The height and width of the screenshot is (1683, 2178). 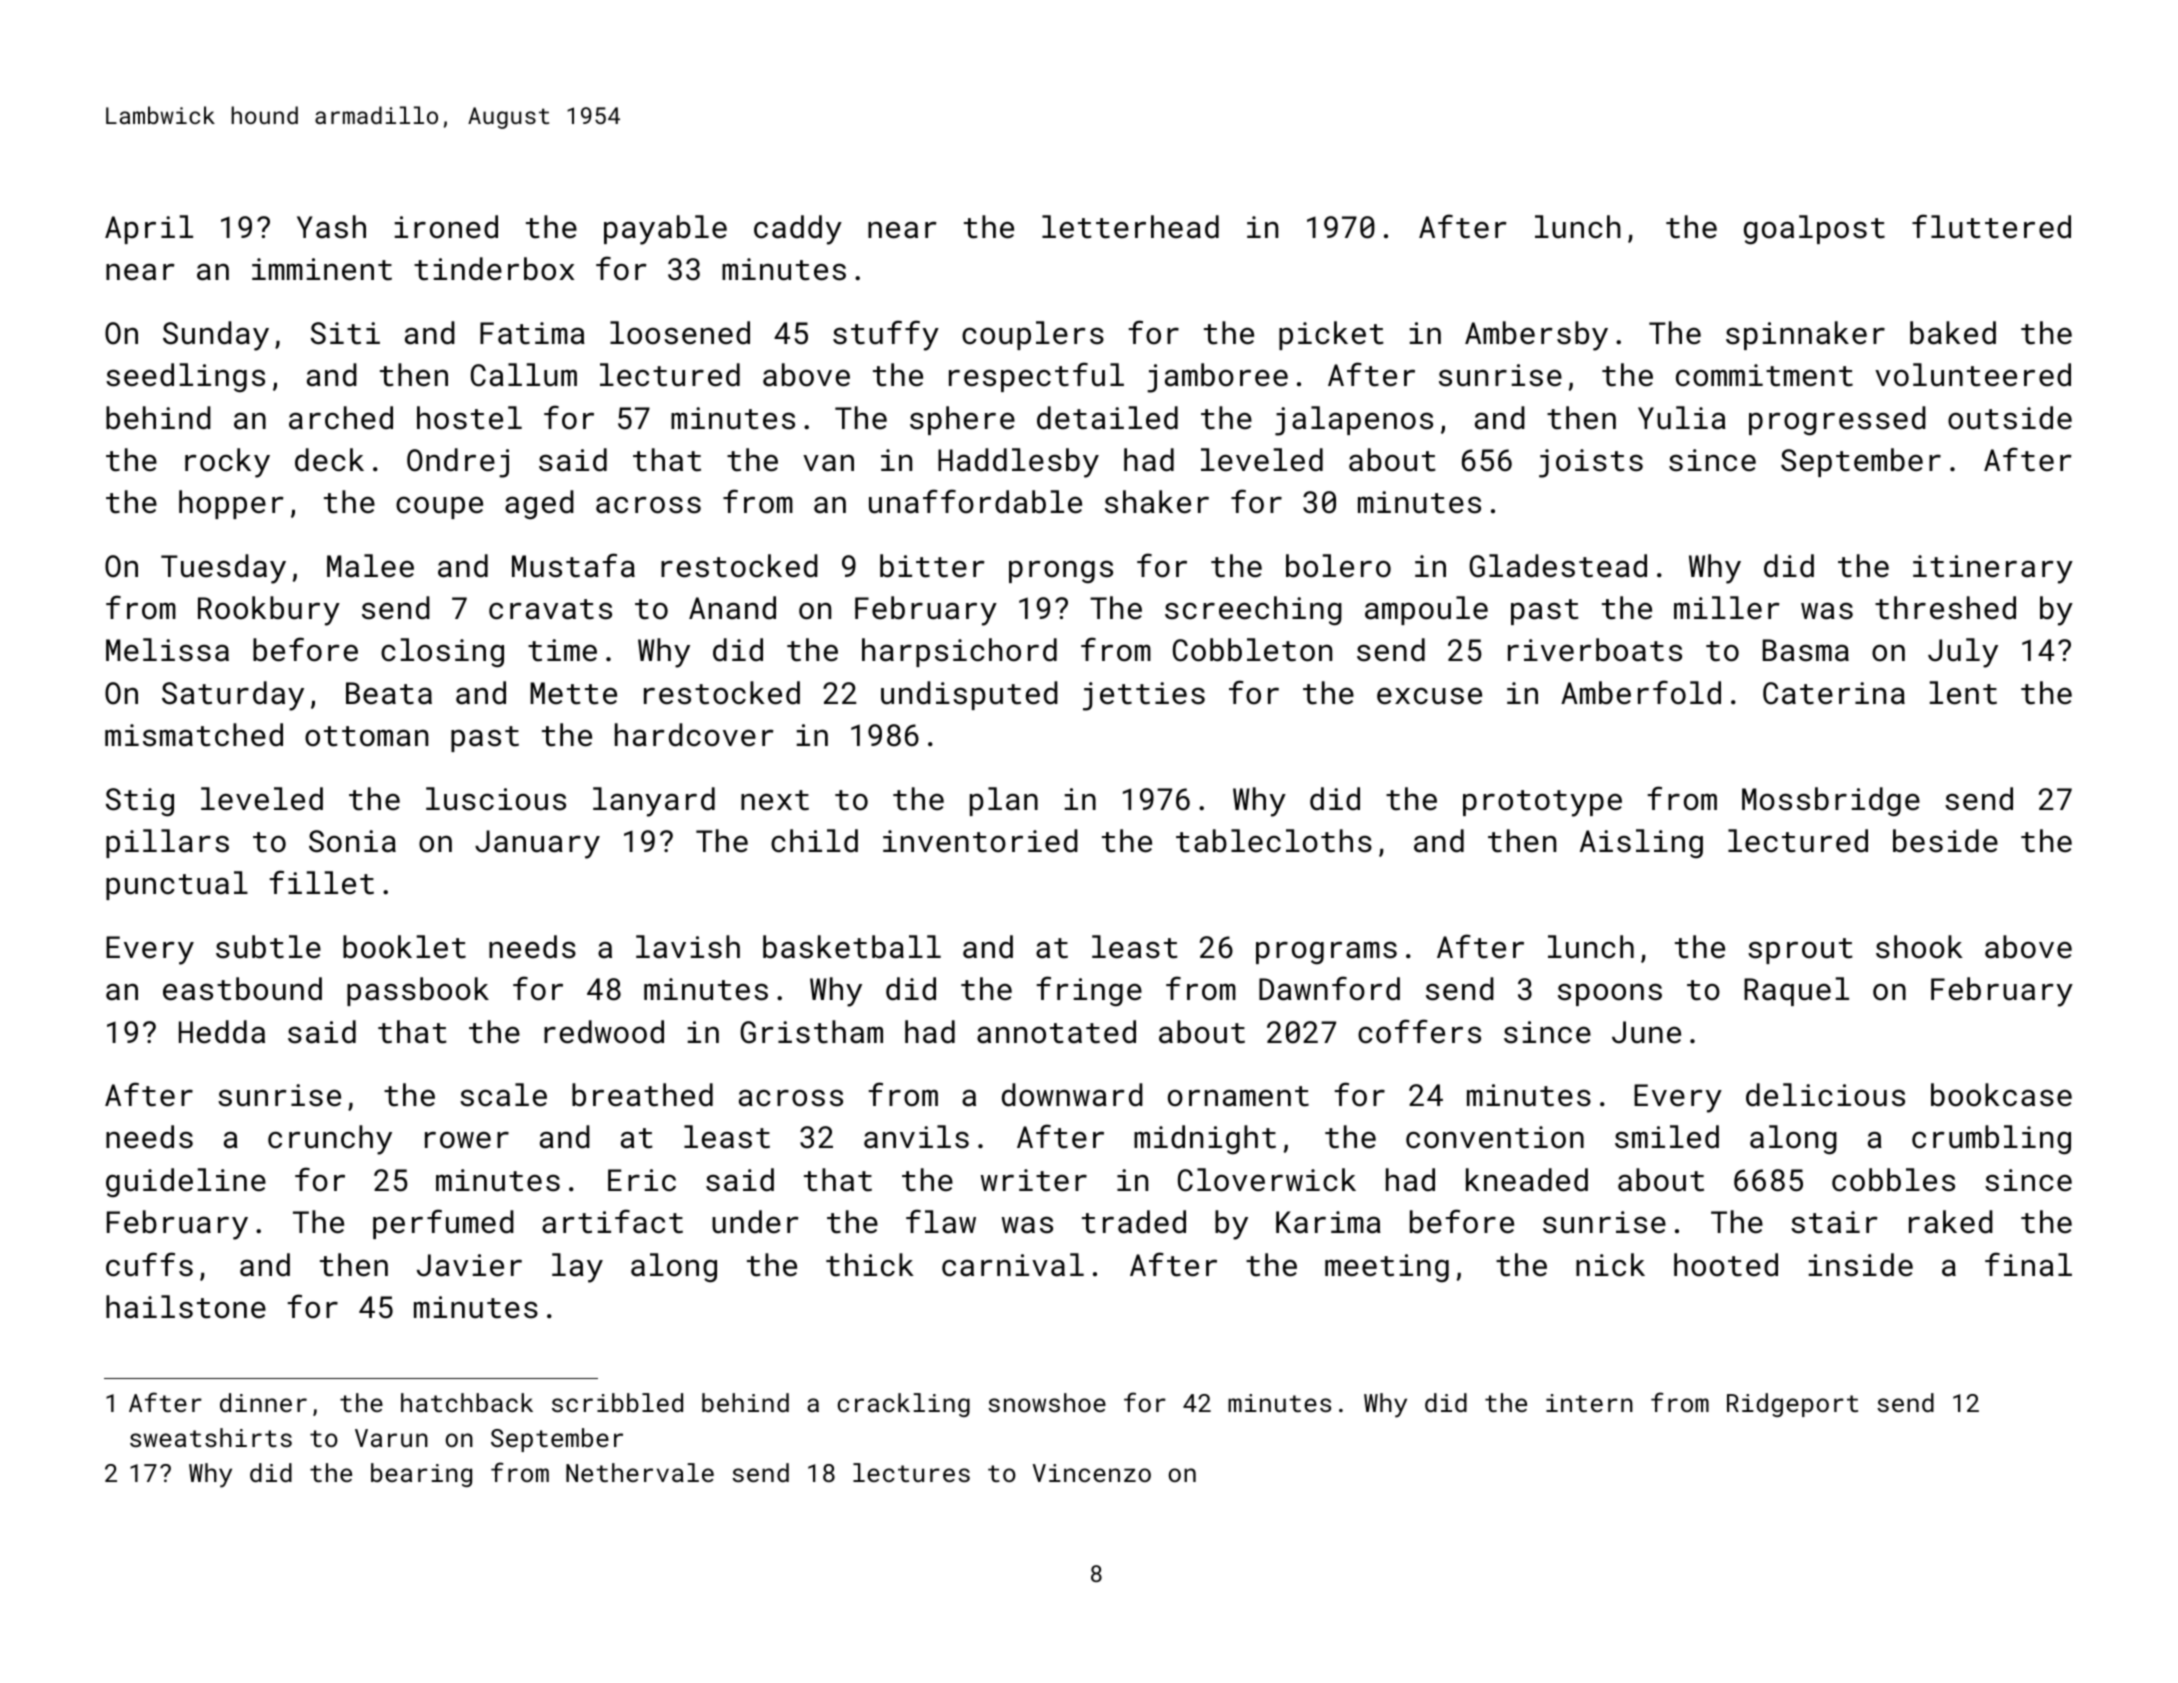 What do you see at coordinates (1953, 333) in the screenshot?
I see `baked` at bounding box center [1953, 333].
